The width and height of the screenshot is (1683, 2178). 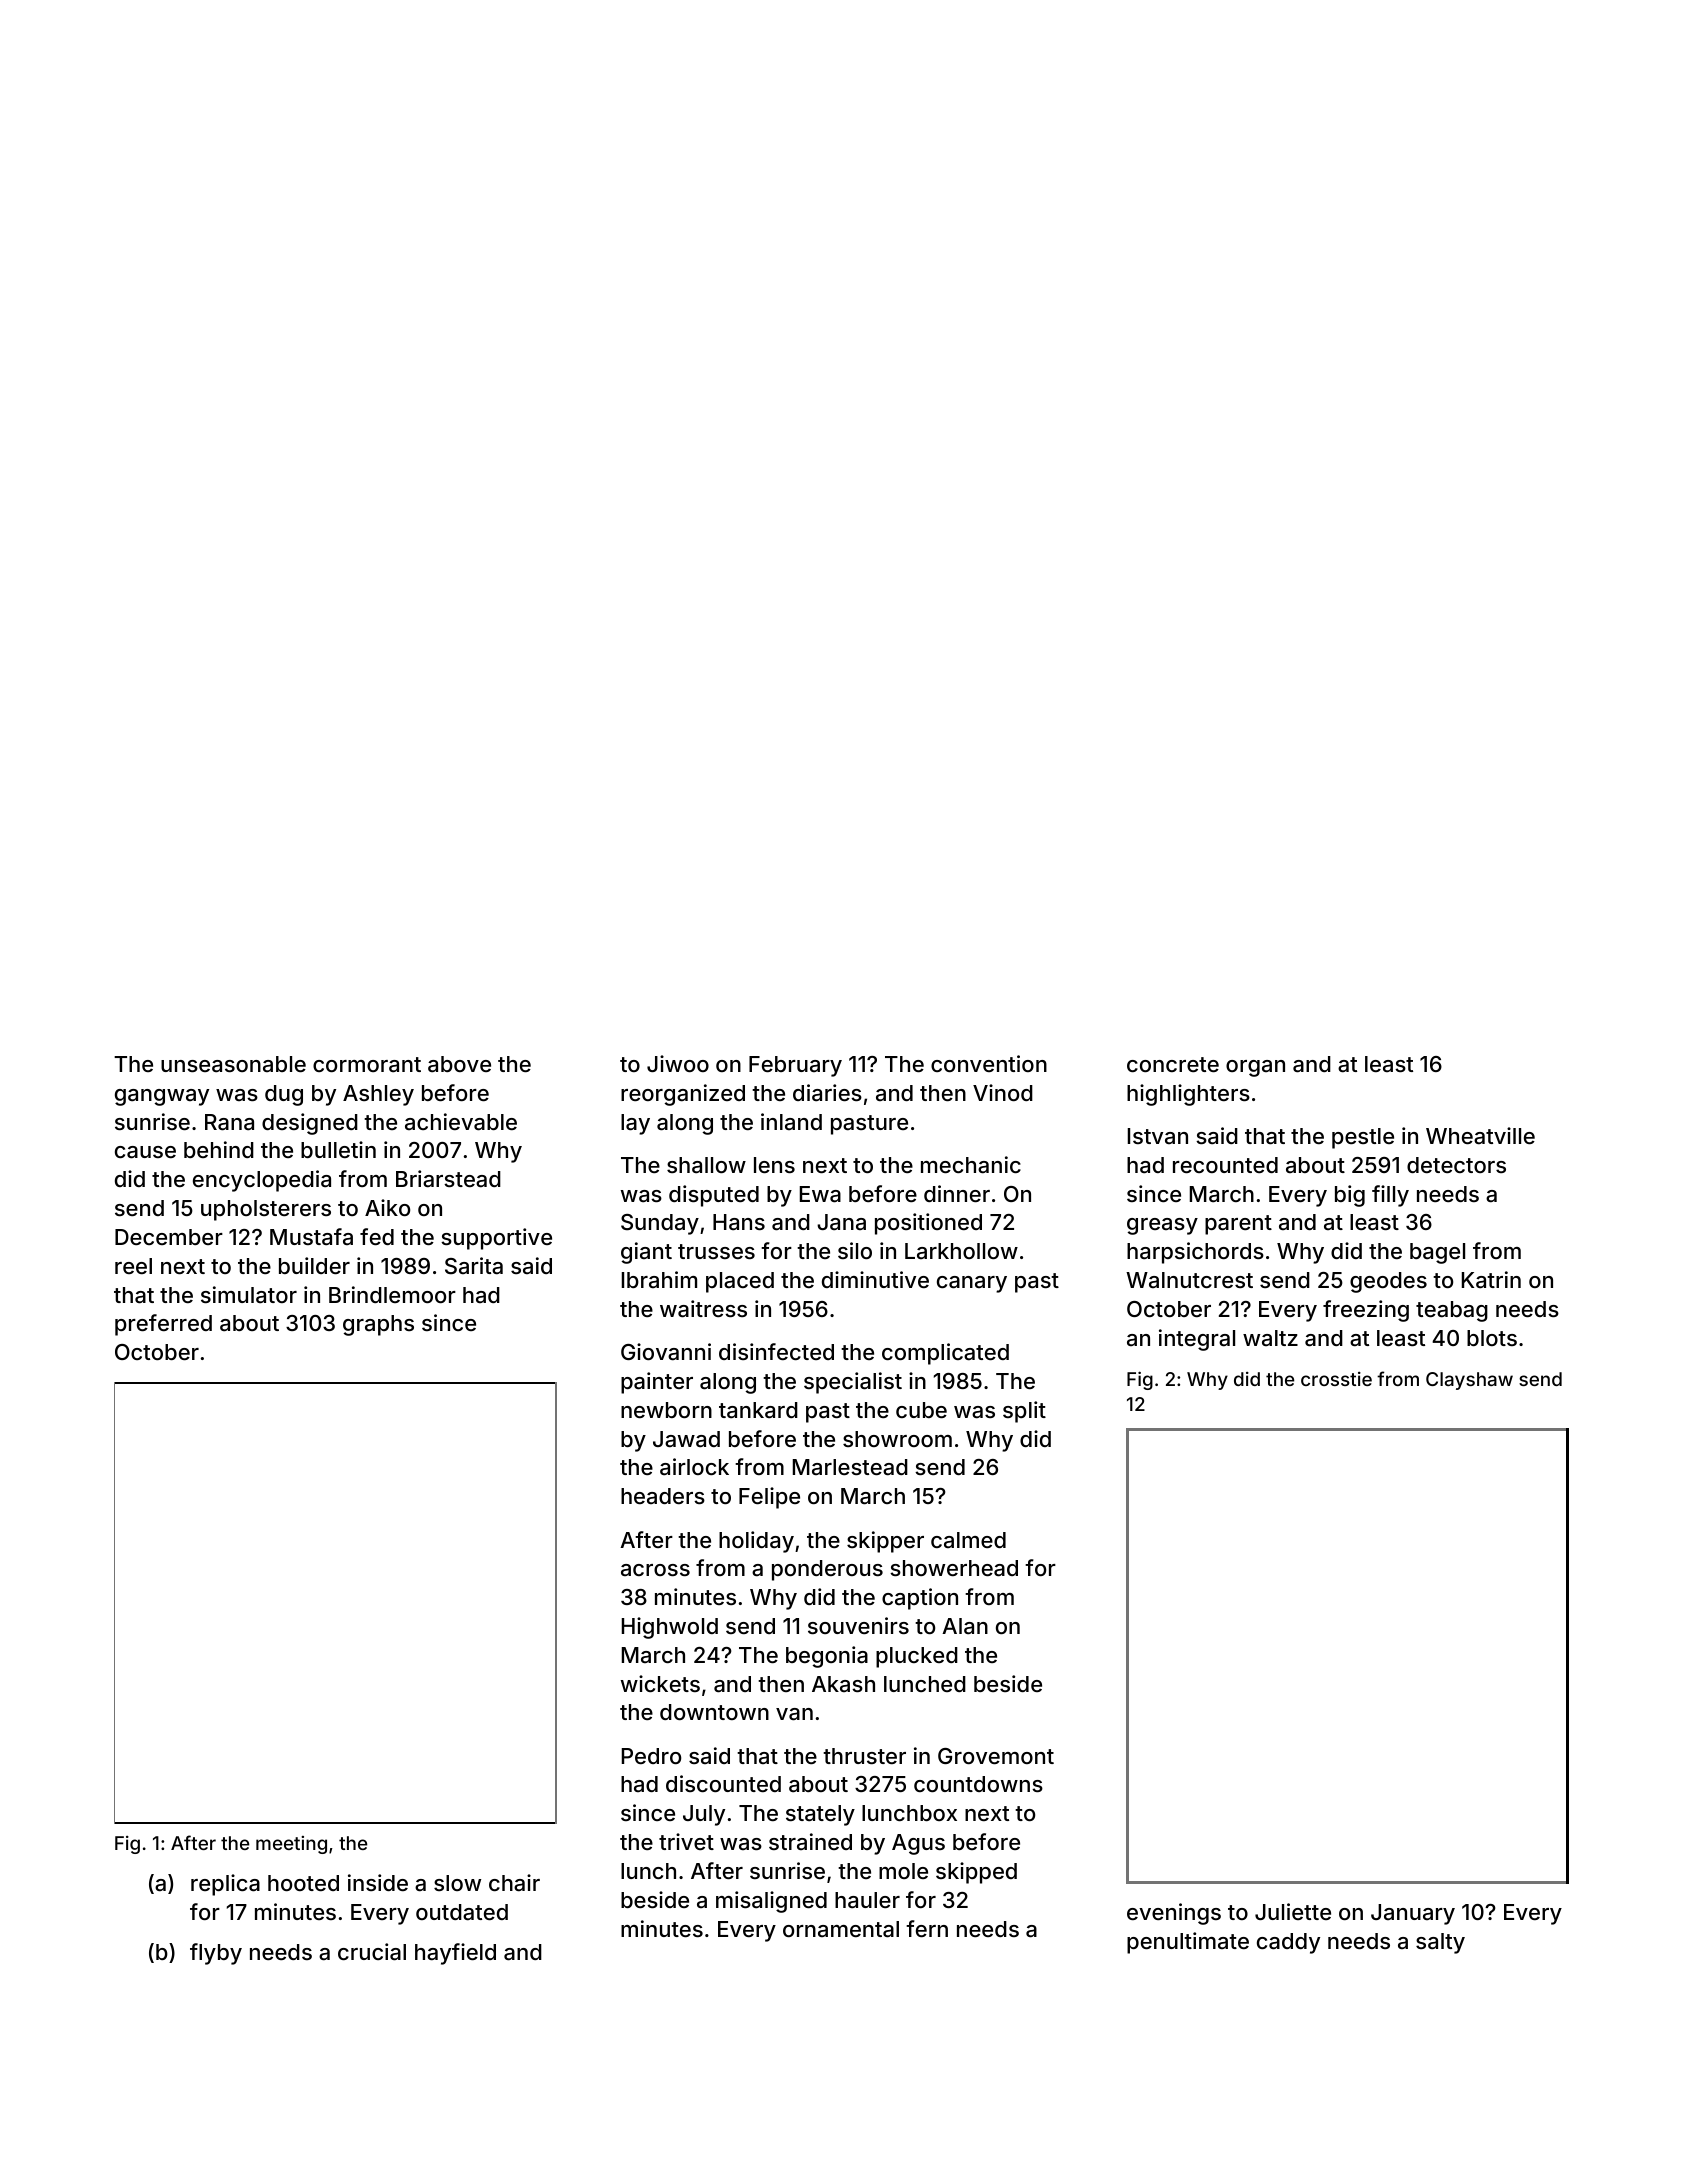 I want to click on pestle, so click(x=1363, y=1138).
